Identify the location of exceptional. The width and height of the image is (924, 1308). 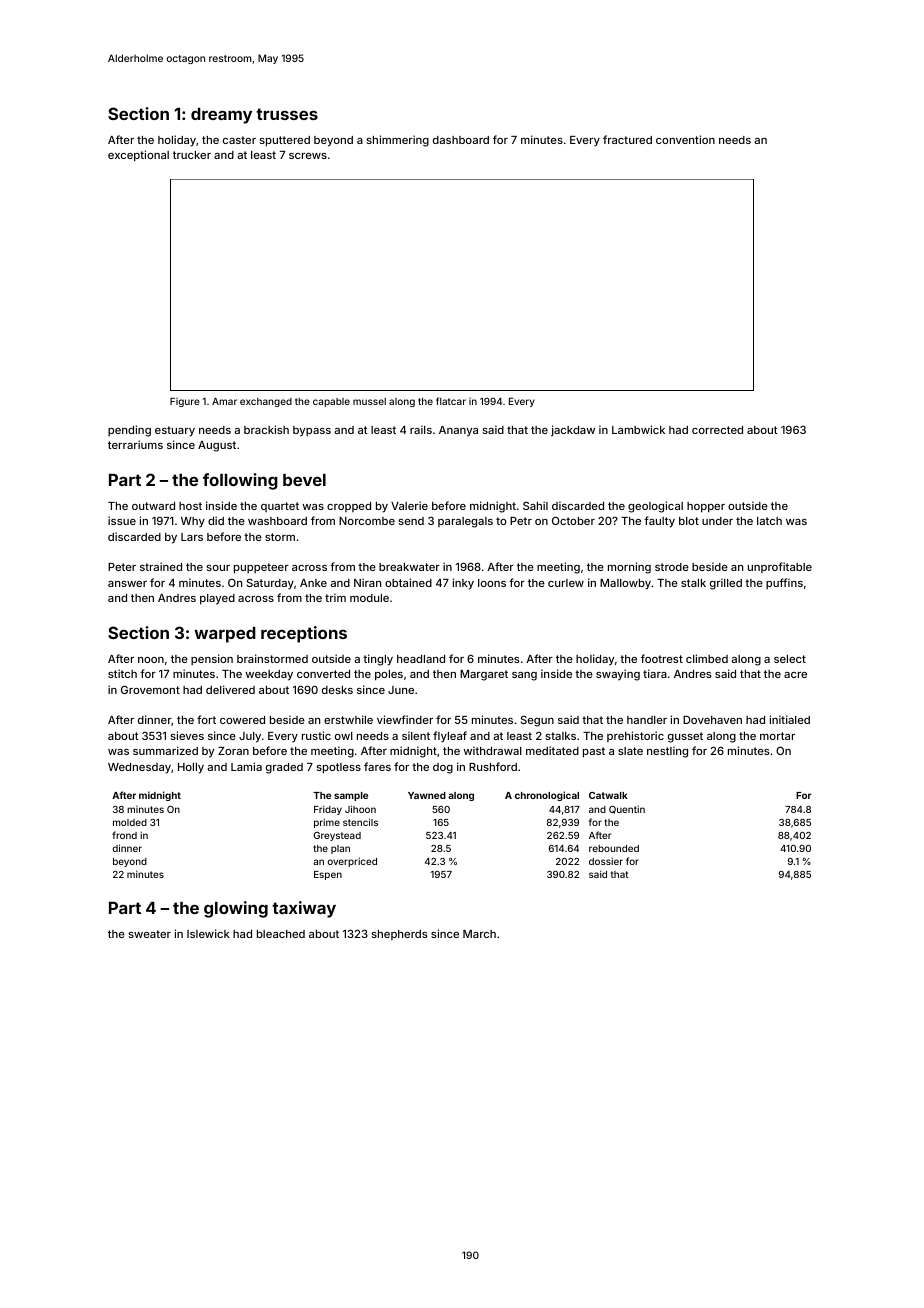
(138, 156).
